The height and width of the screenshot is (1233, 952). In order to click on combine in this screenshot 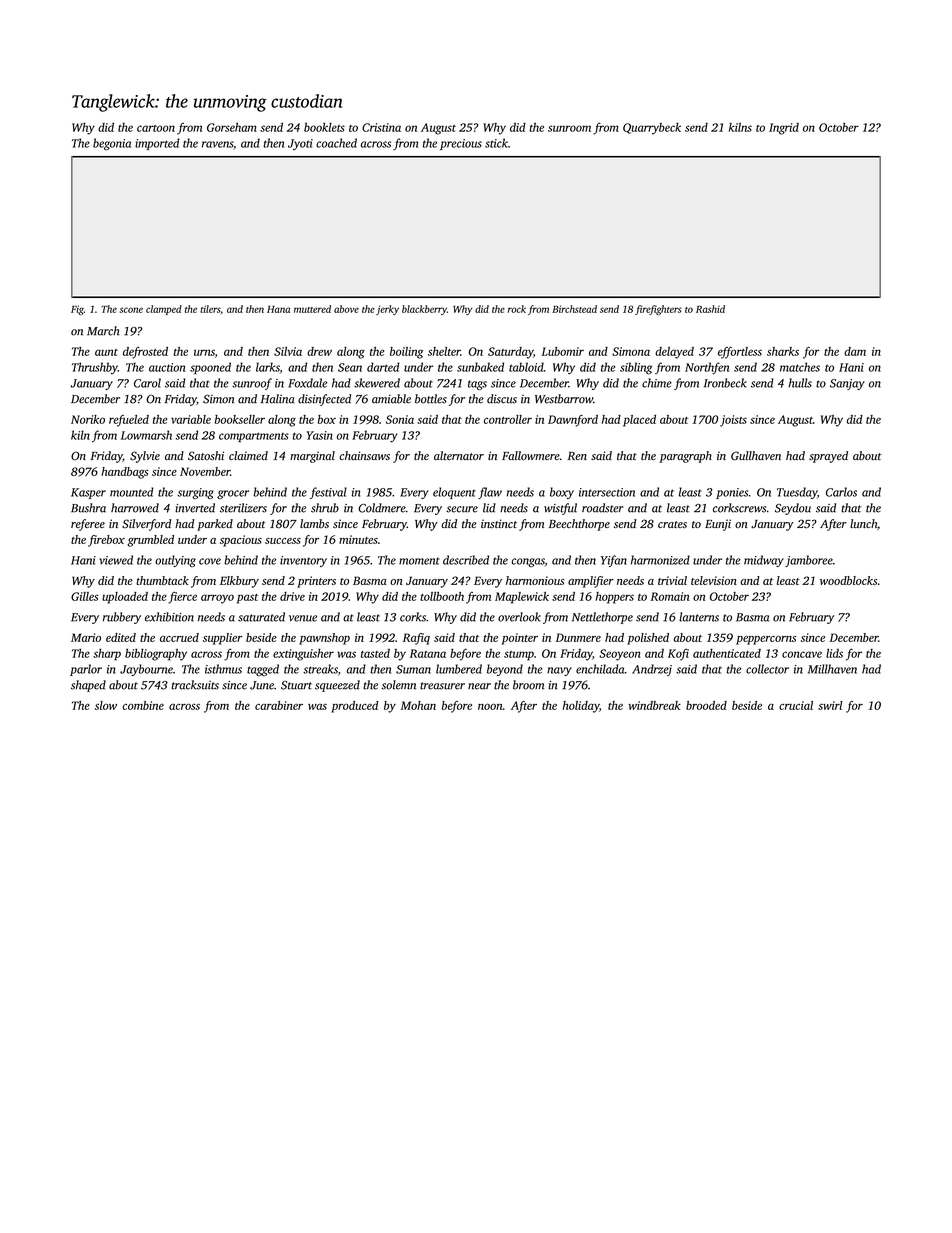, I will do `click(143, 705)`.
